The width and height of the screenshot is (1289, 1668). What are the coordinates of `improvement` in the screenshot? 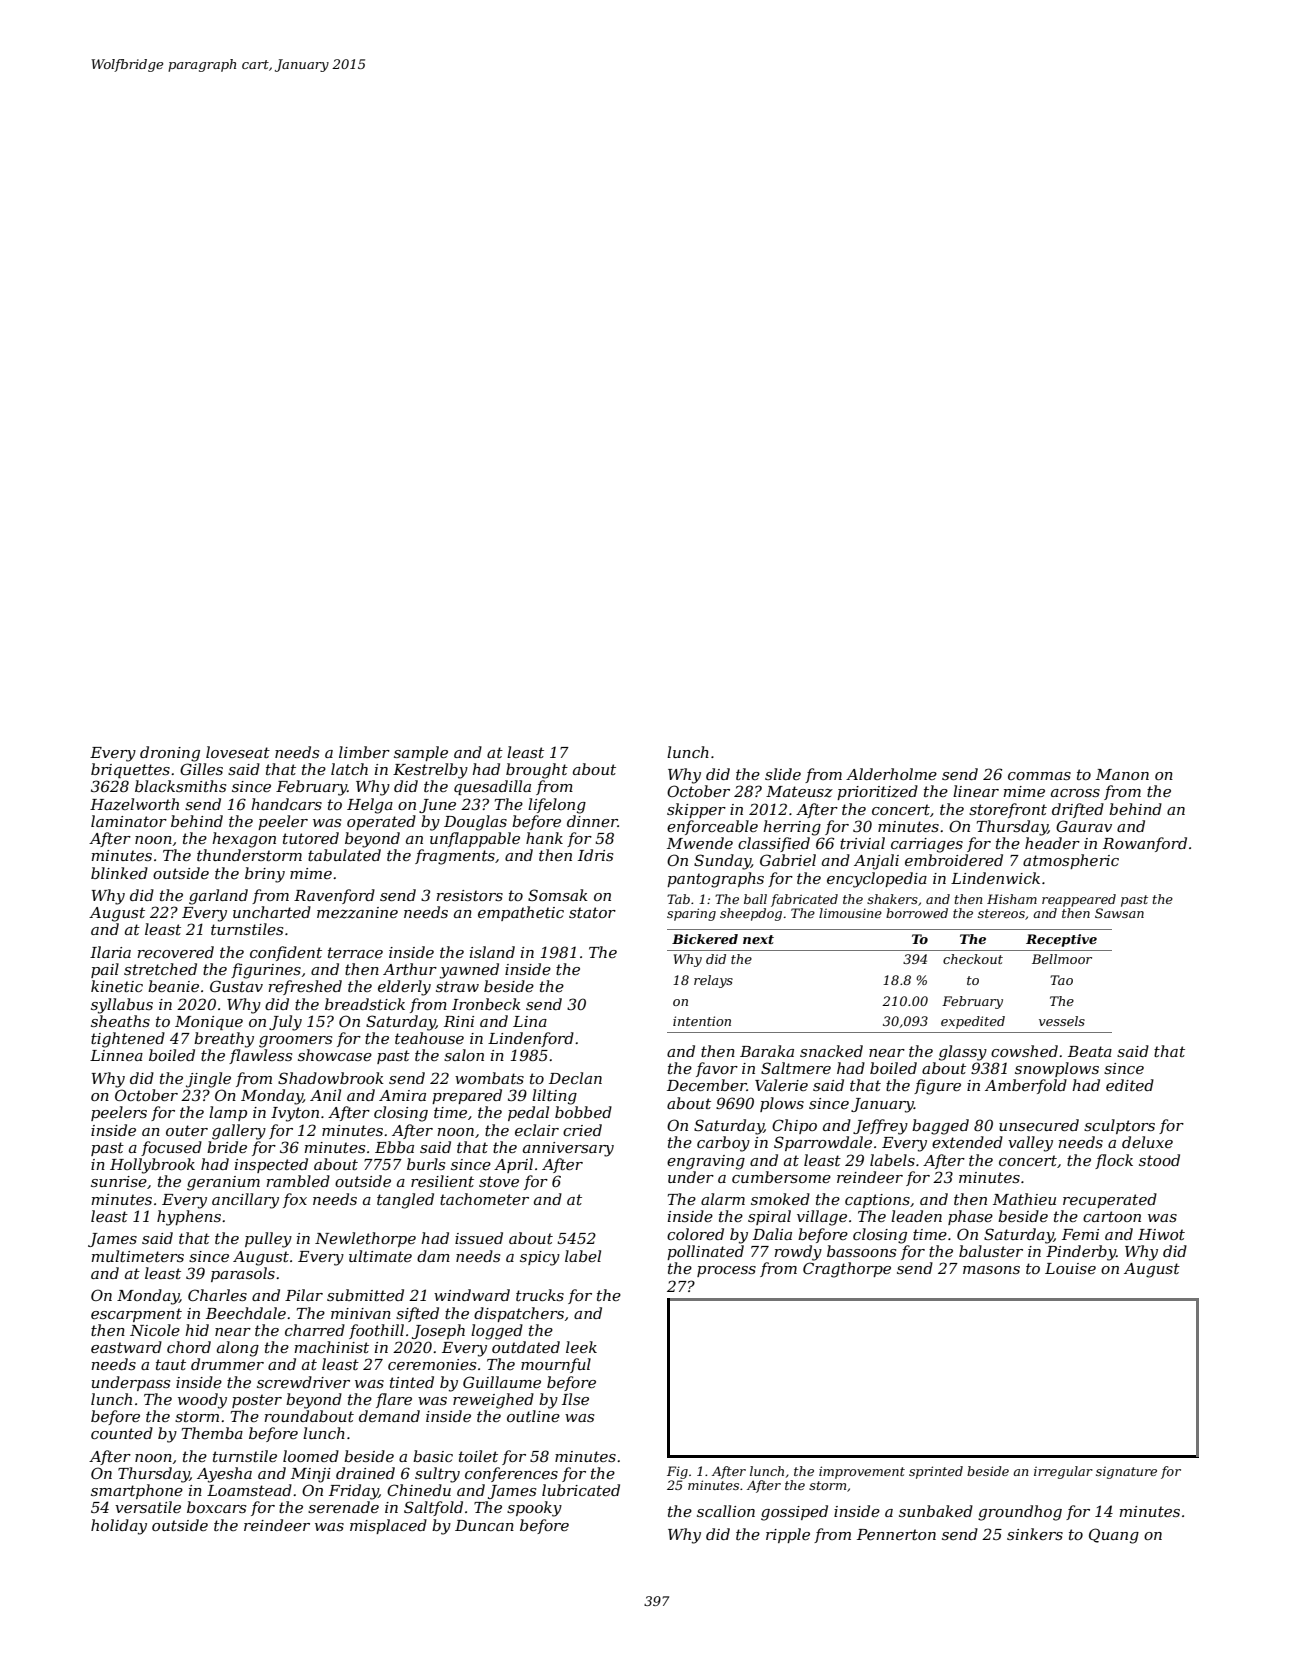 It's located at (862, 1472).
